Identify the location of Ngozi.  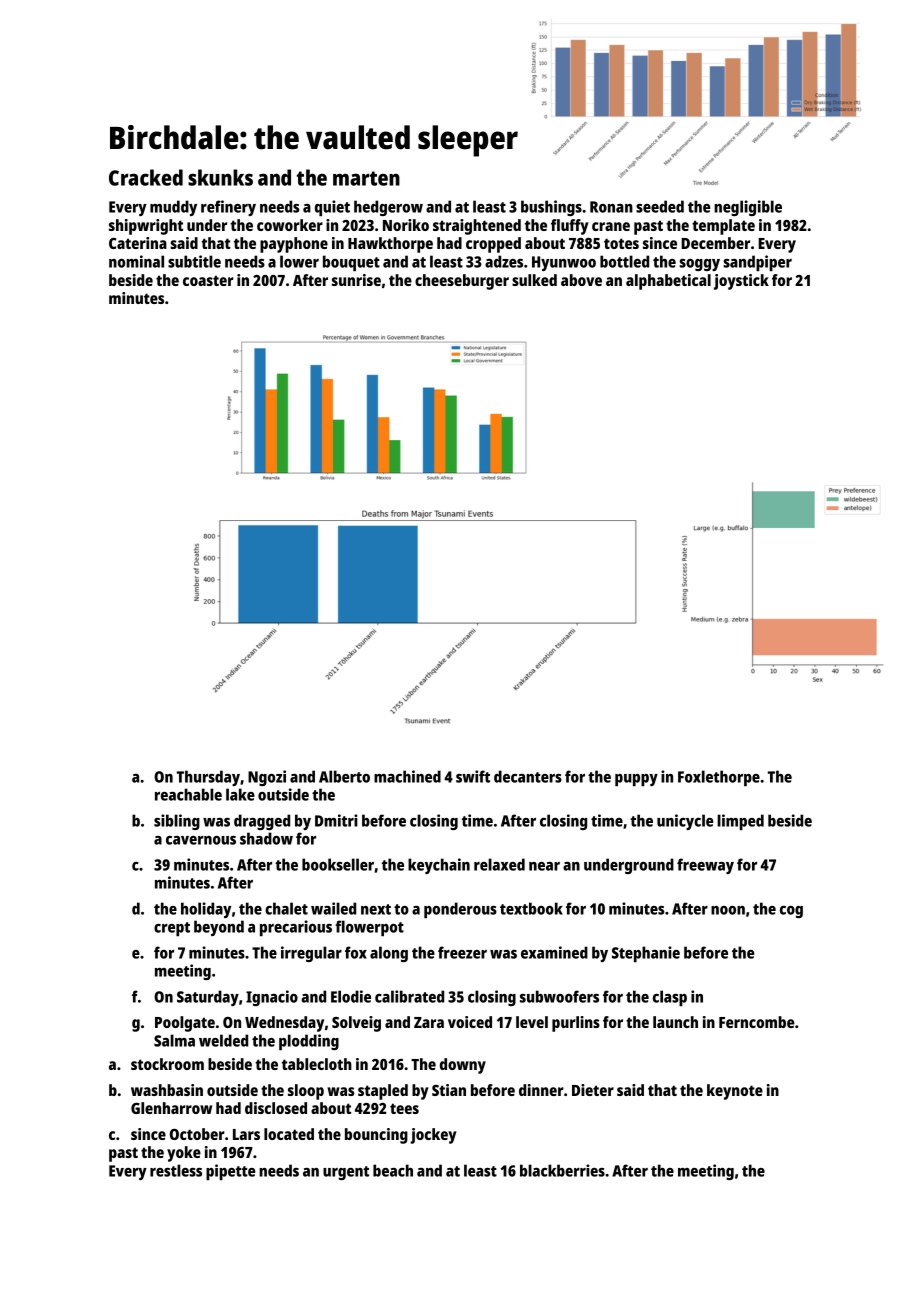
(267, 778).
